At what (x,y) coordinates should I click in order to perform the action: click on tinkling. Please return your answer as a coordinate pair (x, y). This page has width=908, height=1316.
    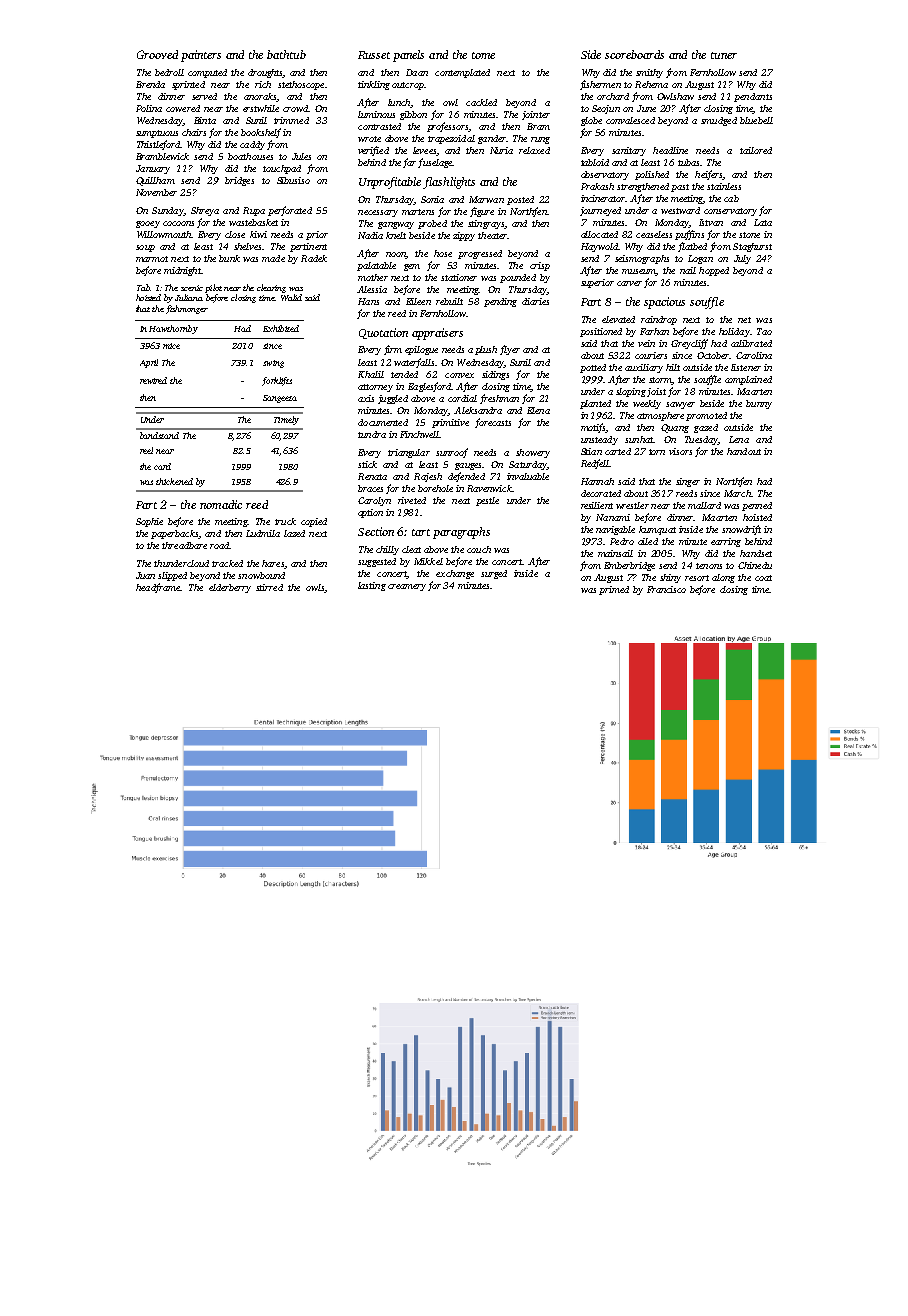
    Looking at the image, I should click on (374, 85).
